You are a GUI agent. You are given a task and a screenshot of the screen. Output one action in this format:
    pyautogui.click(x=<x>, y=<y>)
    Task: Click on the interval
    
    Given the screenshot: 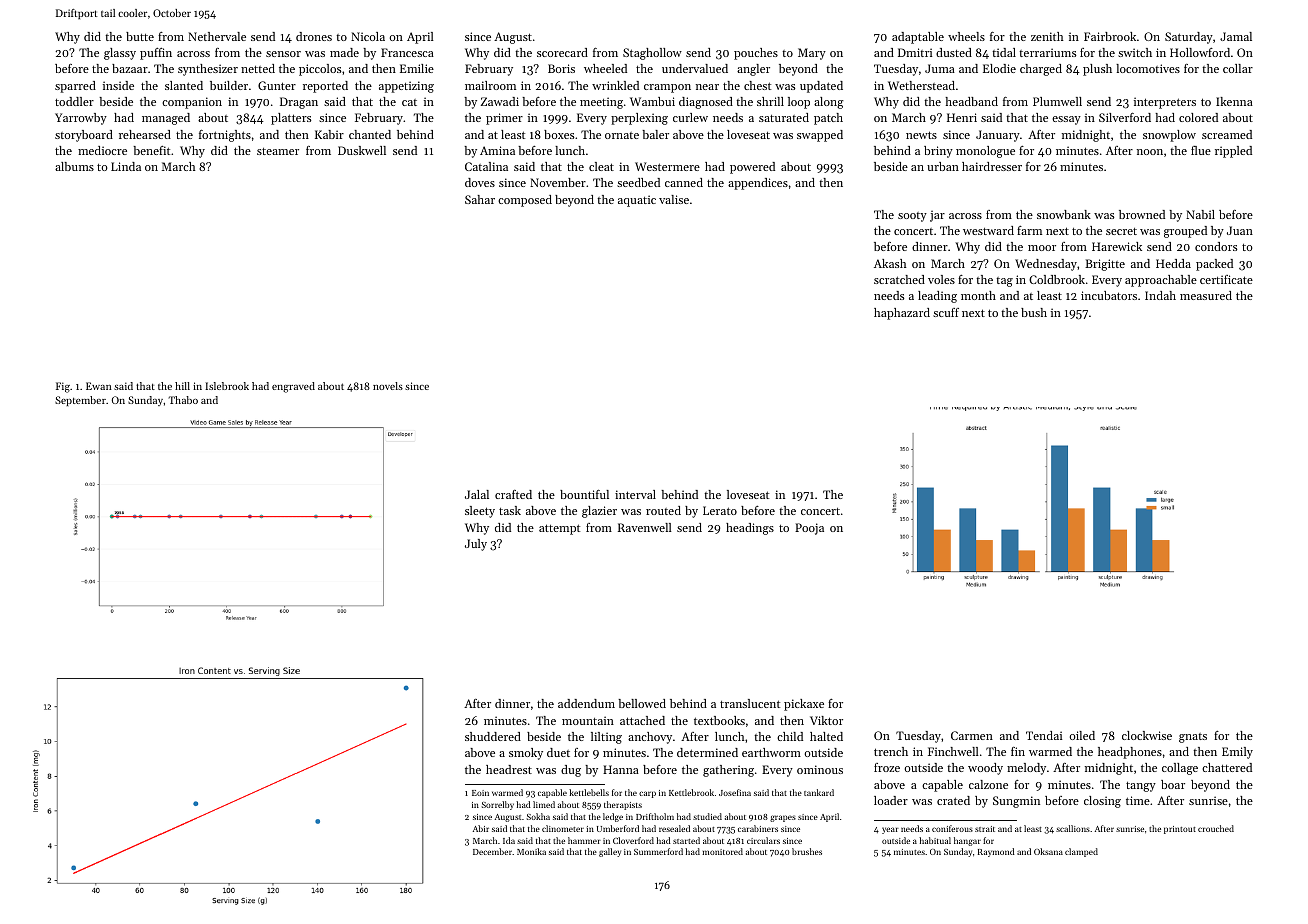 What is the action you would take?
    pyautogui.click(x=635, y=494)
